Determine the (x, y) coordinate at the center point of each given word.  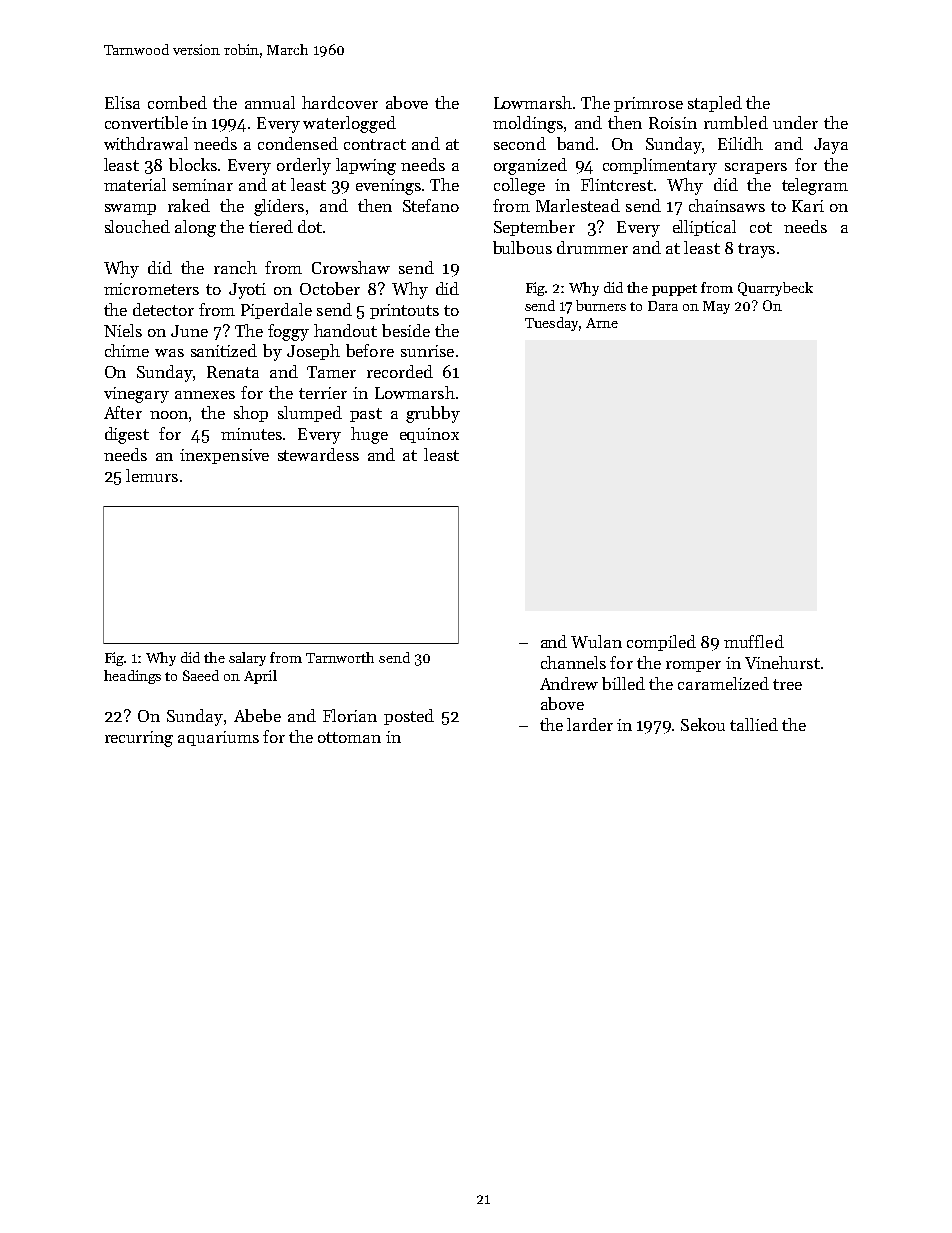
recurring (139, 739)
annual (270, 102)
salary (247, 659)
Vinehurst (782, 662)
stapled (715, 104)
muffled (754, 641)
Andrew (569, 683)
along (195, 228)
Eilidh (740, 143)
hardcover (340, 102)
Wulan (596, 641)
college (519, 186)
